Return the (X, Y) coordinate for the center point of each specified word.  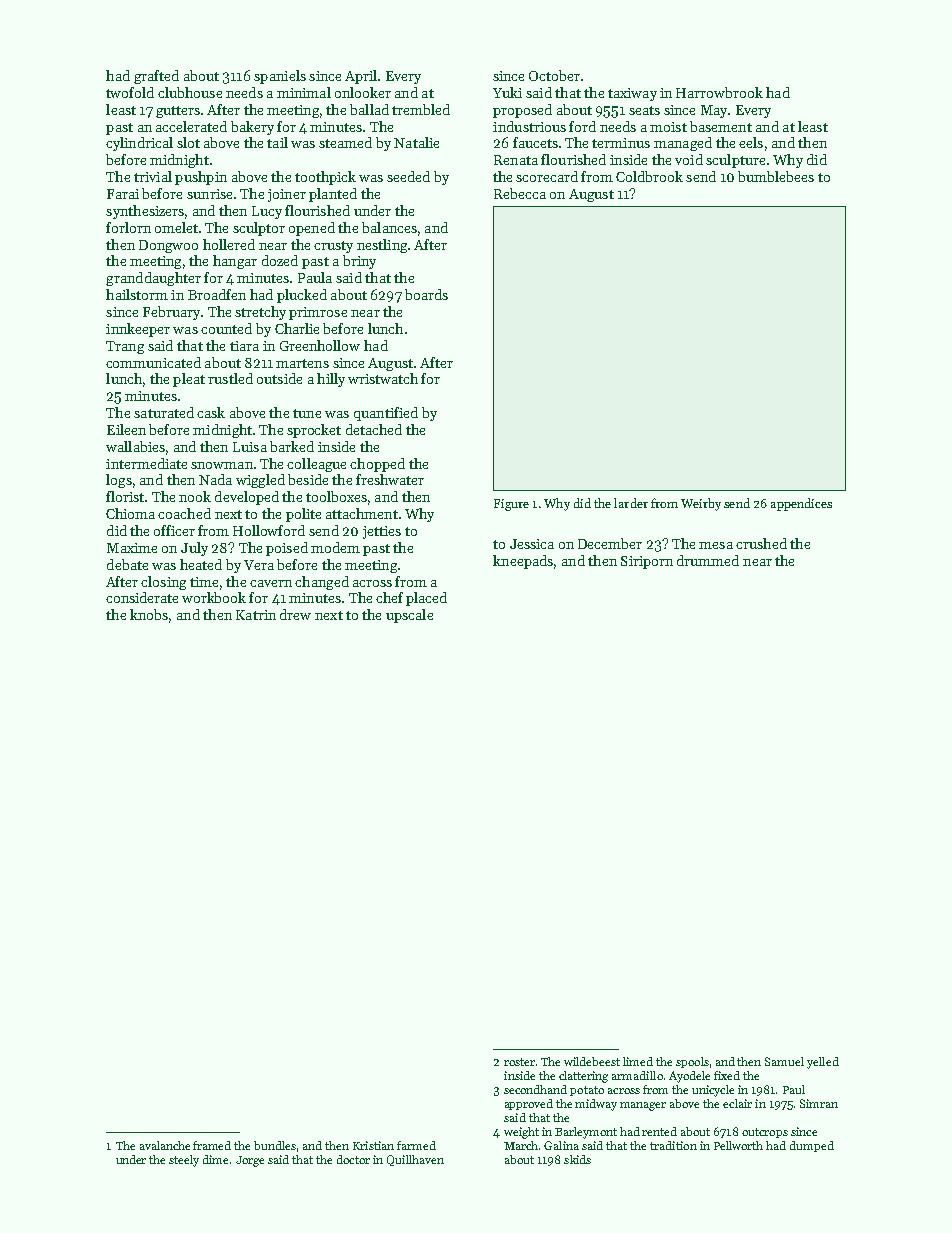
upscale (409, 616)
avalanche (165, 1145)
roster (519, 1062)
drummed (708, 560)
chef (389, 597)
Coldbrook (649, 176)
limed (638, 1061)
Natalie (416, 142)
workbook (214, 597)
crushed (761, 543)
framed (212, 1145)
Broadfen (217, 294)
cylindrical (139, 144)
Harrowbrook (719, 92)
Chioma (130, 513)
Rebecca (520, 193)
